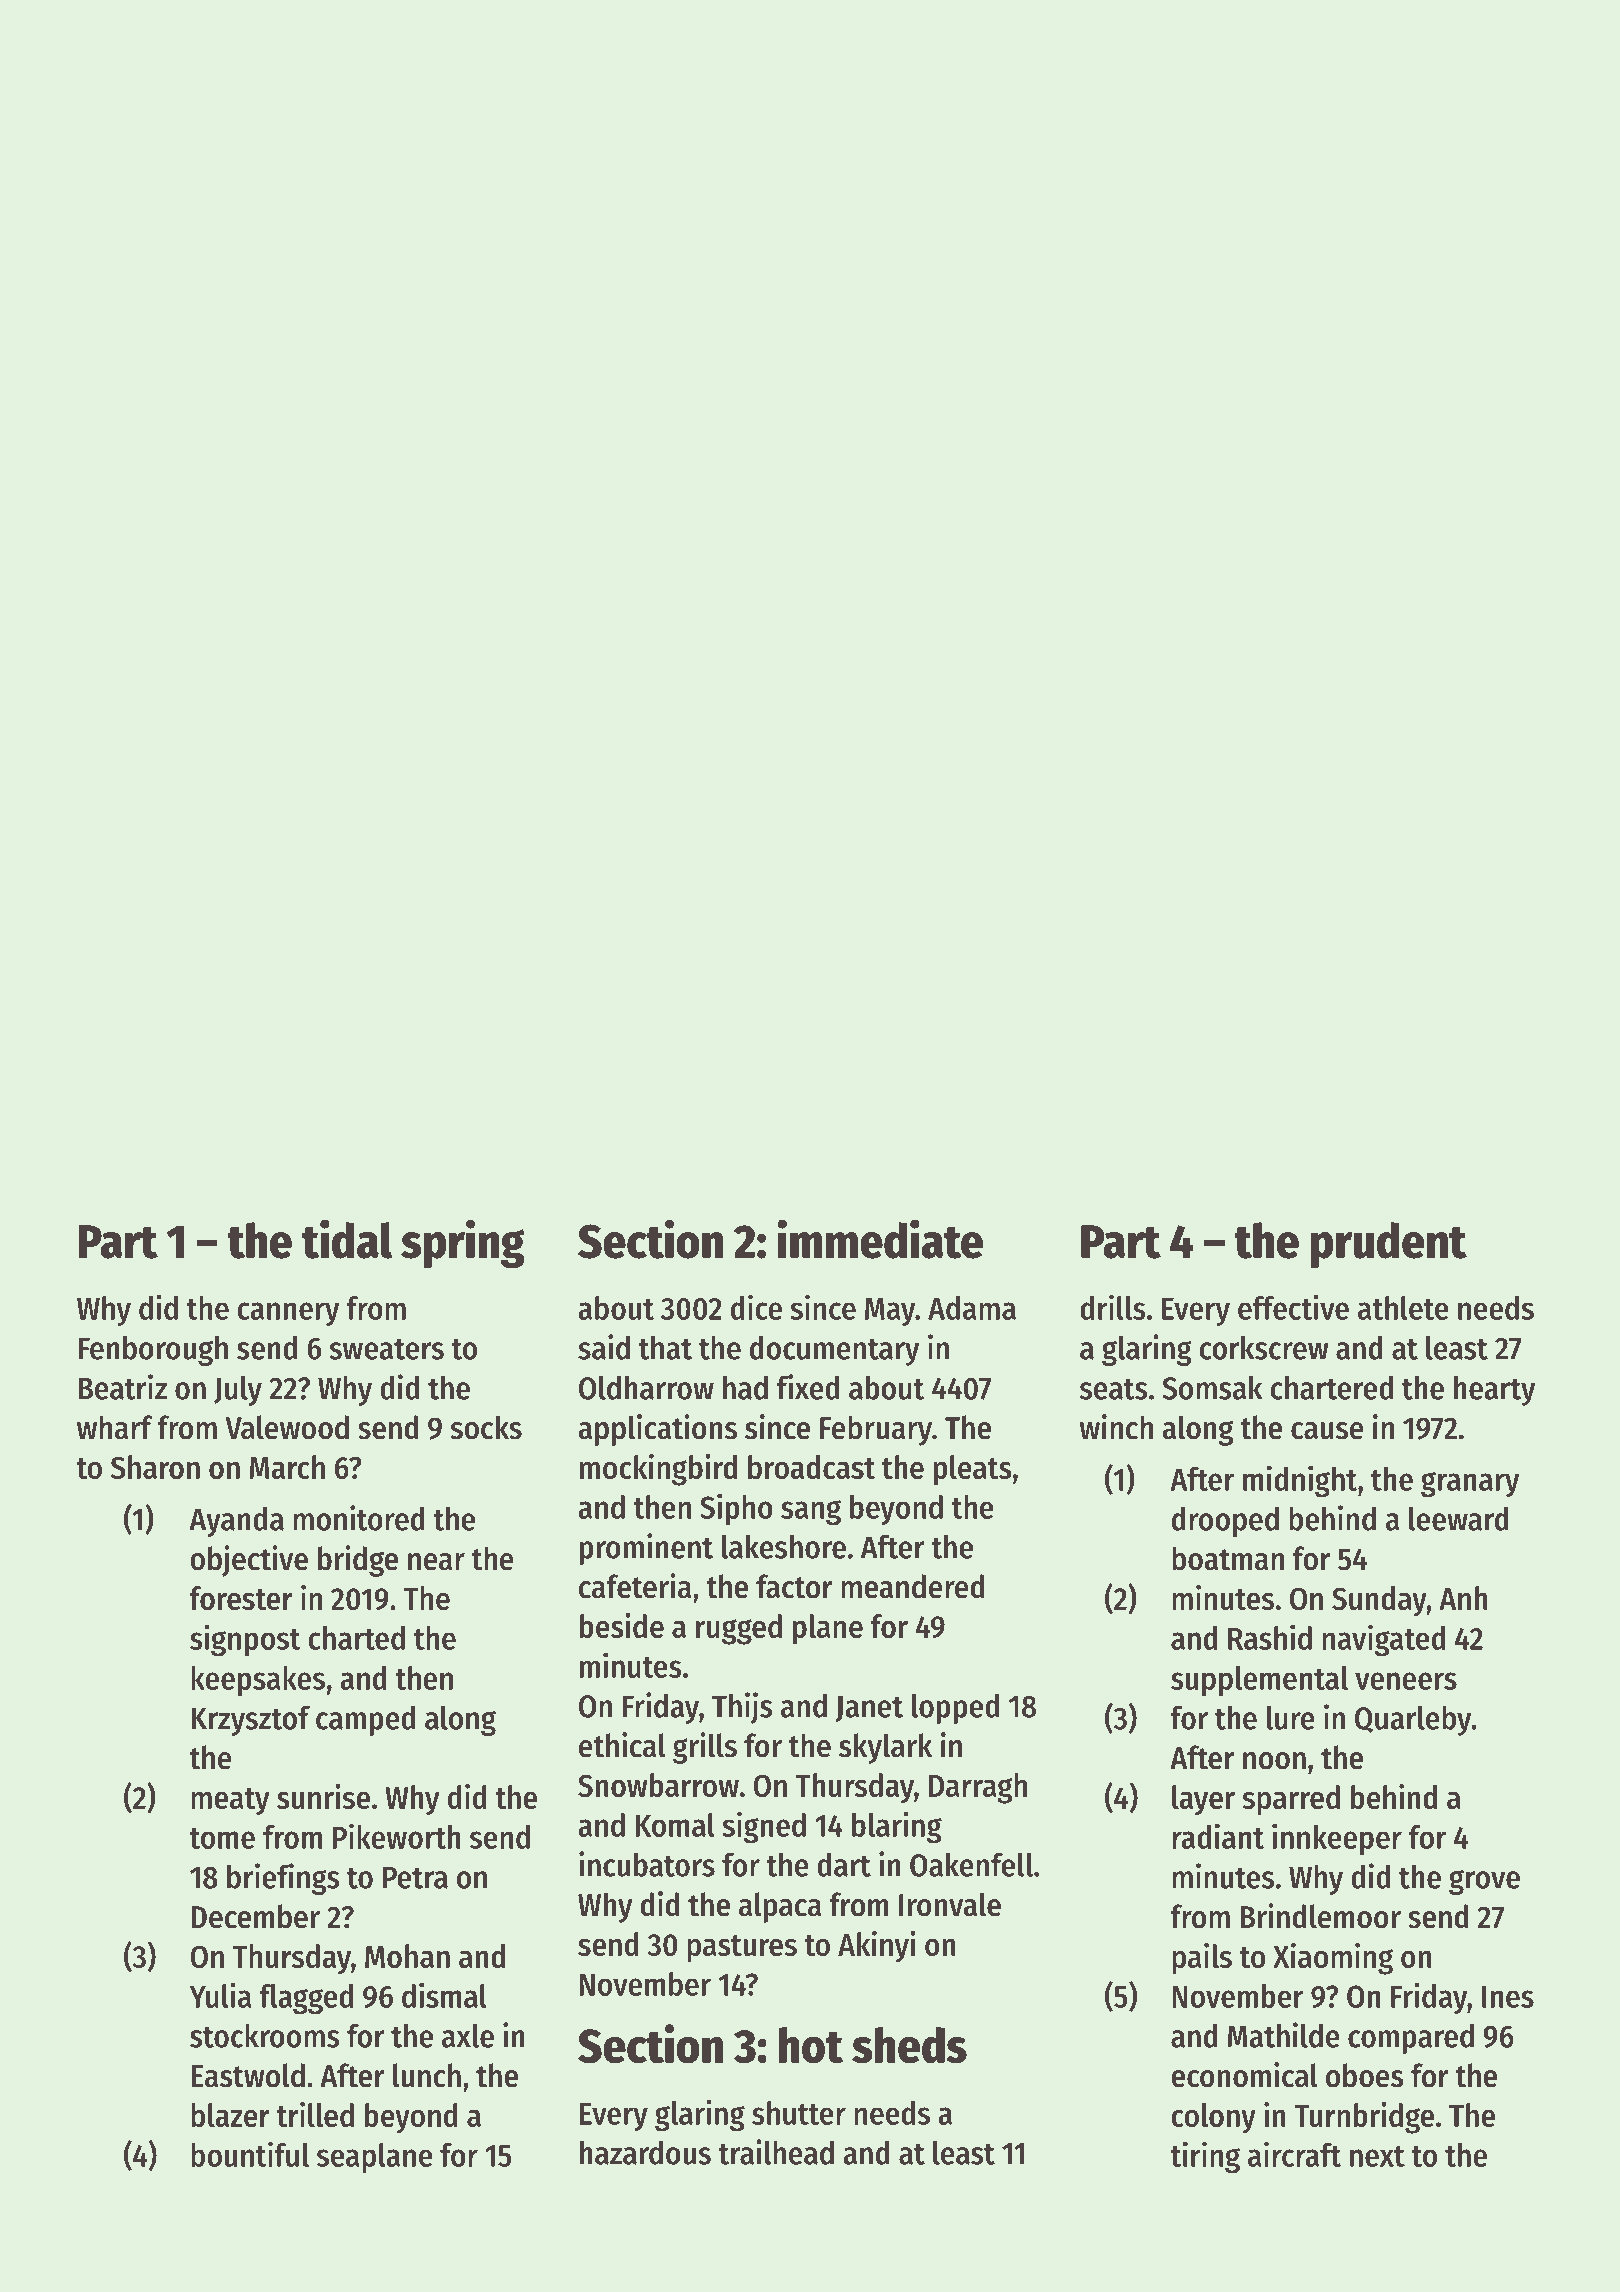 The image size is (1620, 2292). What do you see at coordinates (1290, 1718) in the document?
I see `lure` at bounding box center [1290, 1718].
